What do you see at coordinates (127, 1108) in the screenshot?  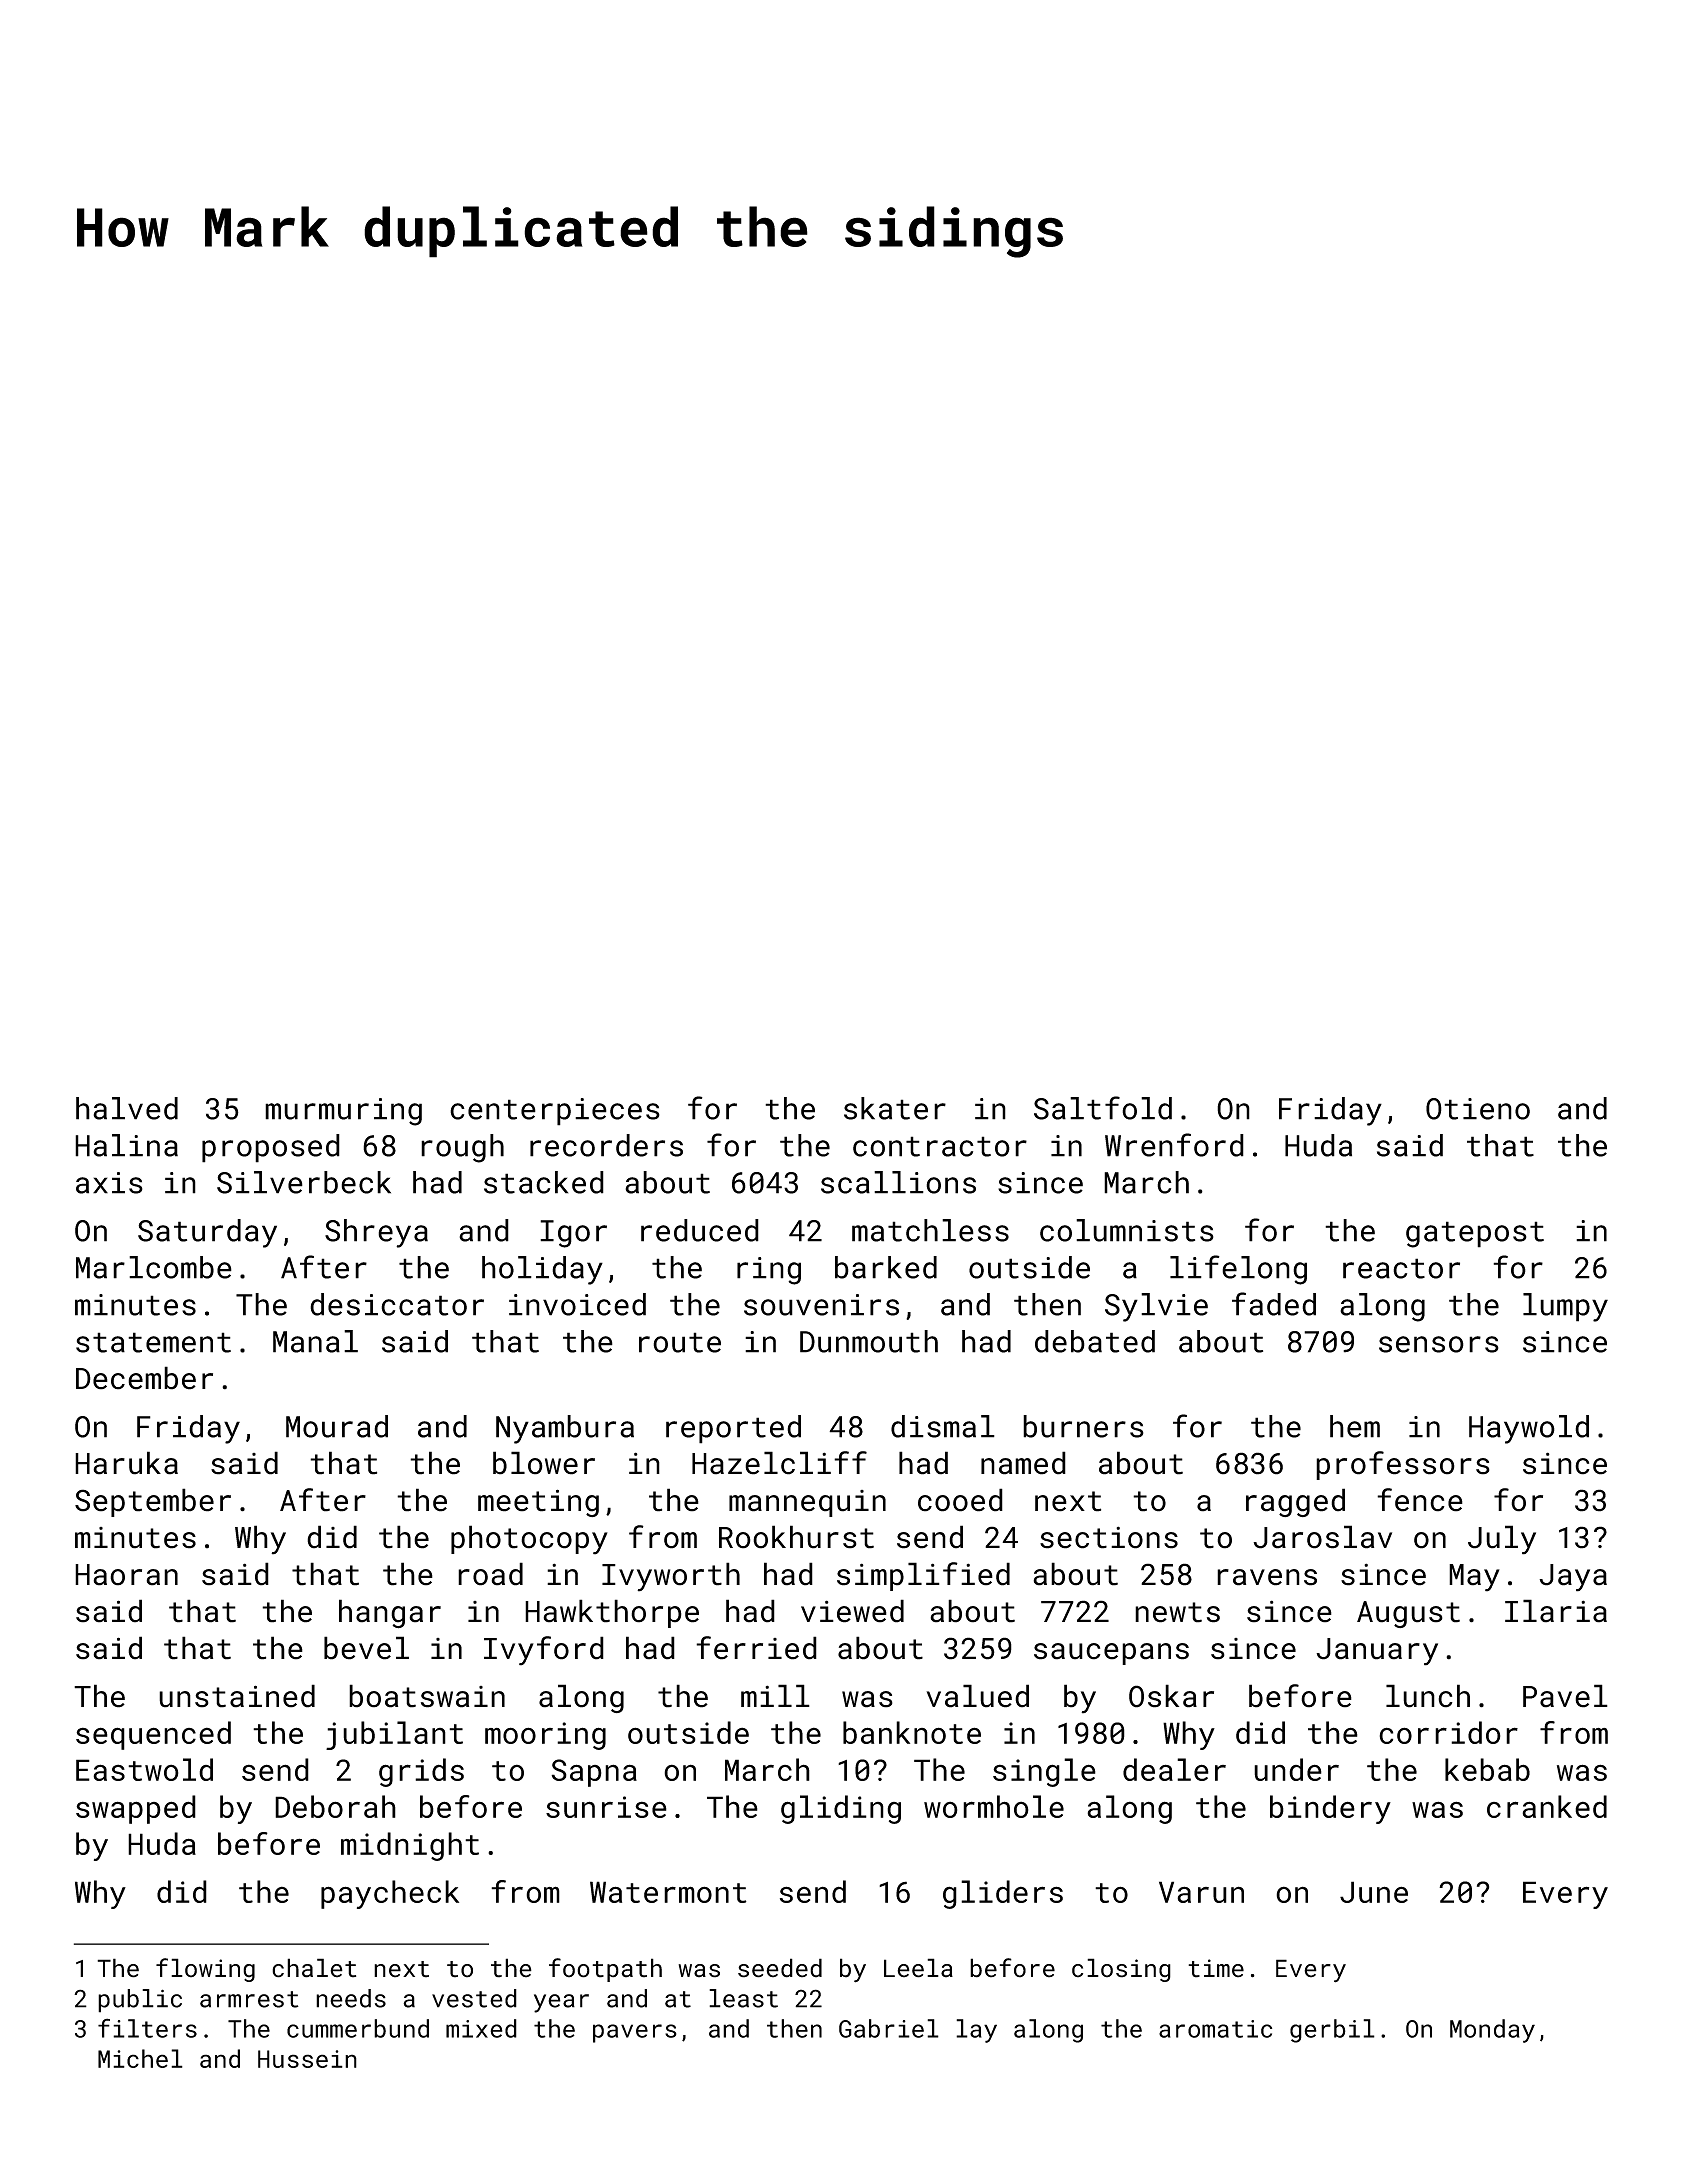 I see `halved` at bounding box center [127, 1108].
